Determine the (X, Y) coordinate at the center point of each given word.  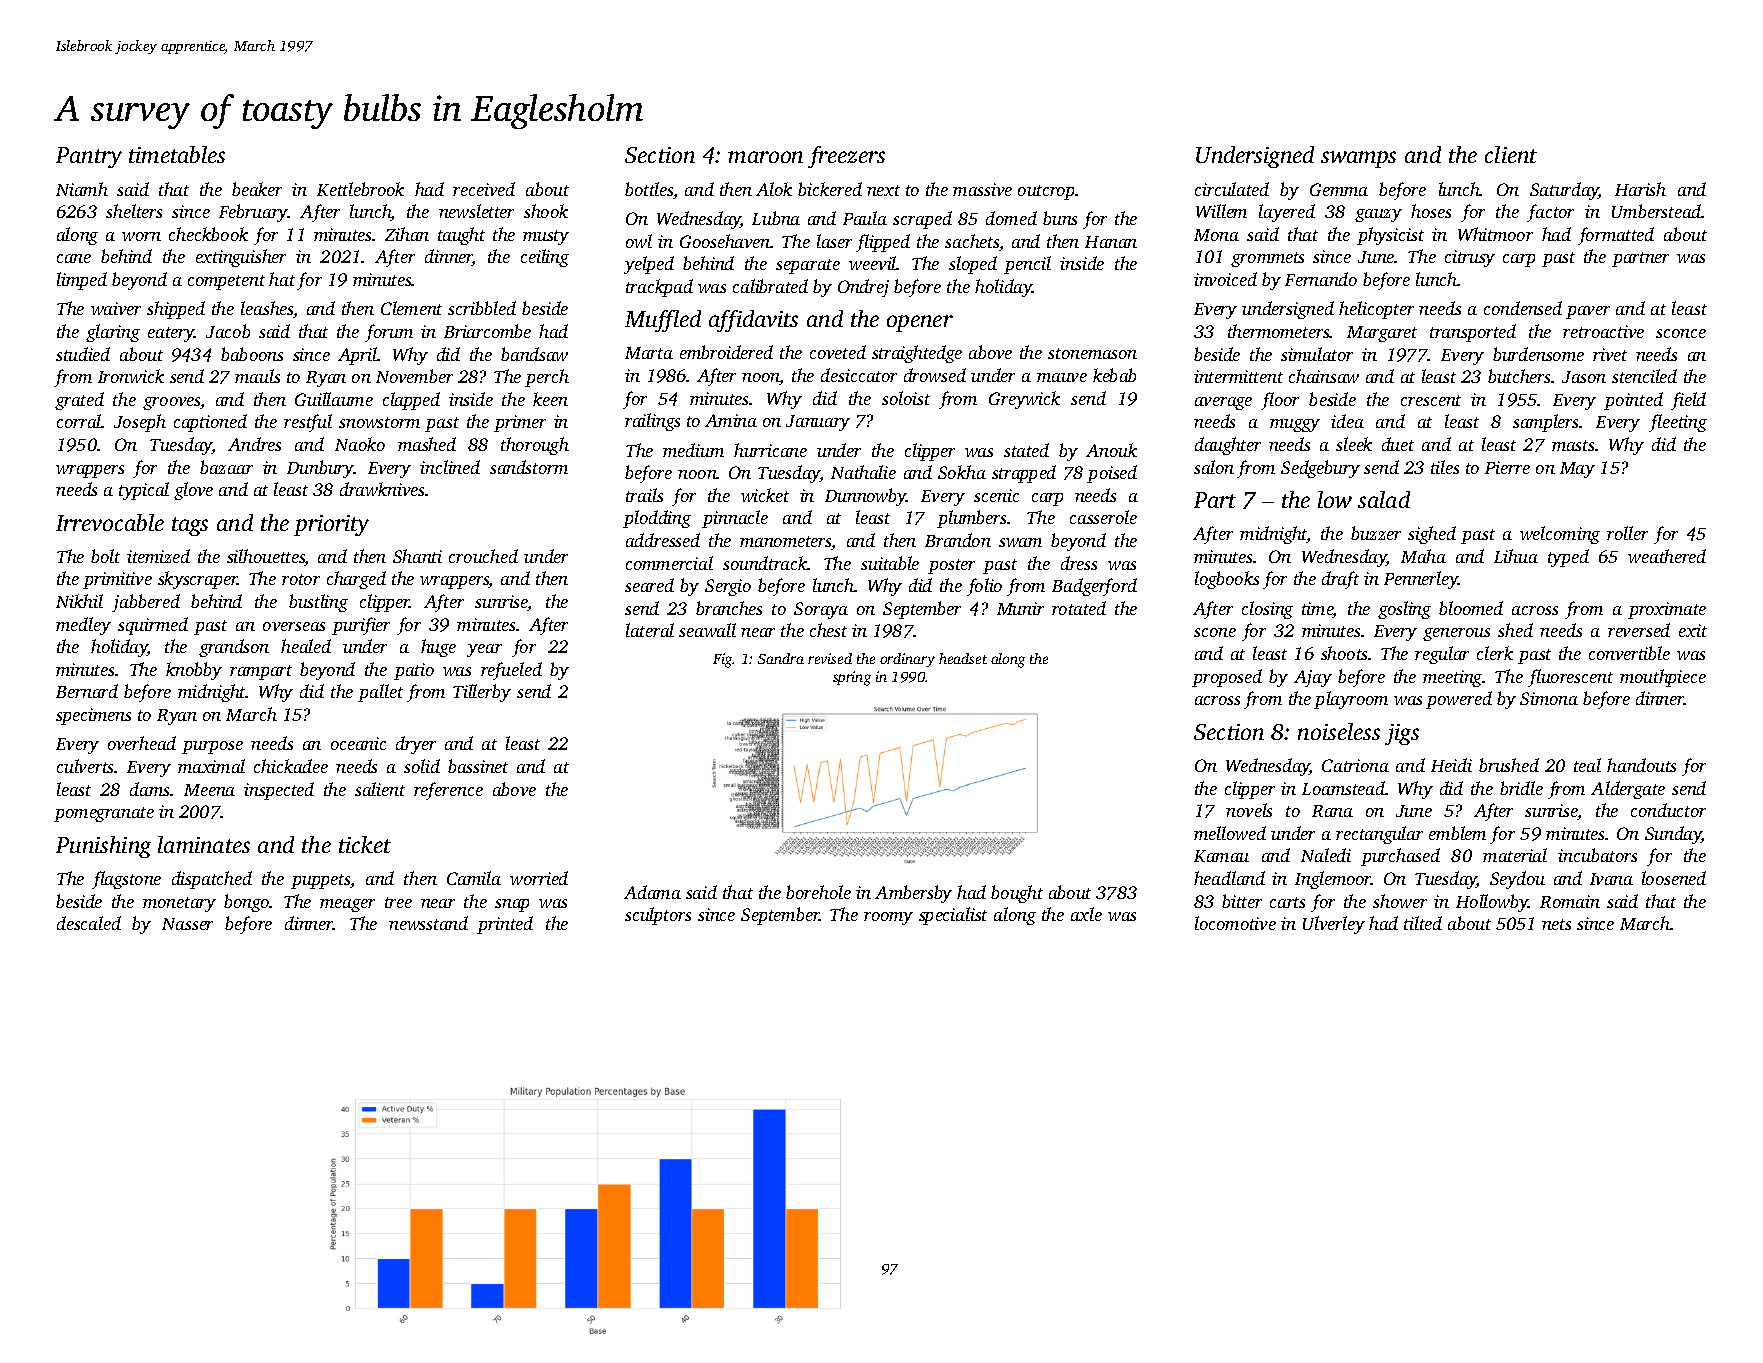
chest (828, 630)
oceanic (358, 743)
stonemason (1092, 353)
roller (1627, 533)
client (1511, 154)
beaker (257, 189)
